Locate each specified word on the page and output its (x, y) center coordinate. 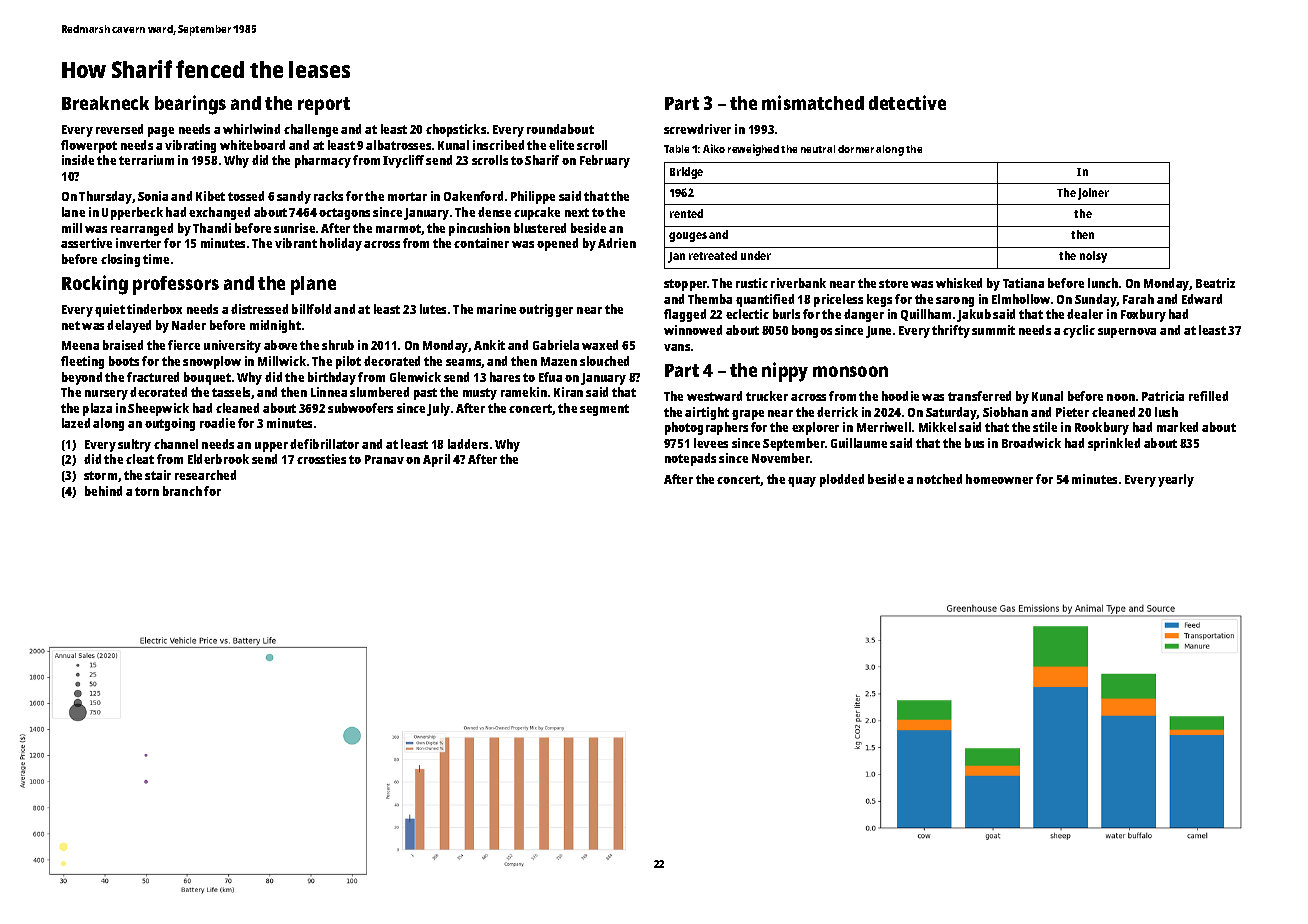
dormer (856, 149)
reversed (119, 129)
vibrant (296, 243)
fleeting (82, 362)
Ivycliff (403, 161)
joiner (1093, 194)
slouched (604, 361)
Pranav (384, 459)
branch (182, 491)
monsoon (850, 371)
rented (686, 213)
